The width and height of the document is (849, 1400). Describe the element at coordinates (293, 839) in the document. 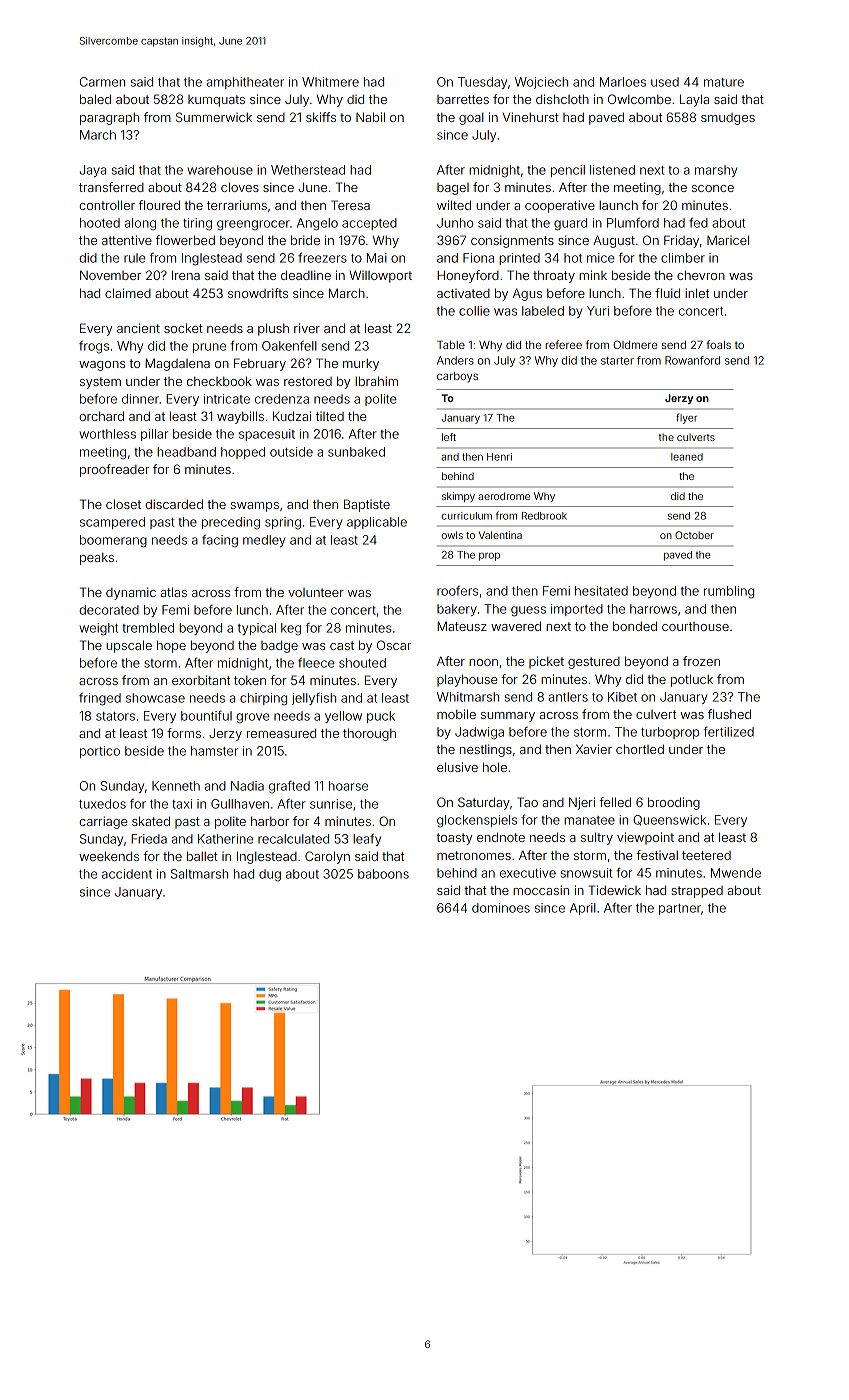

I see `recalculated` at that location.
